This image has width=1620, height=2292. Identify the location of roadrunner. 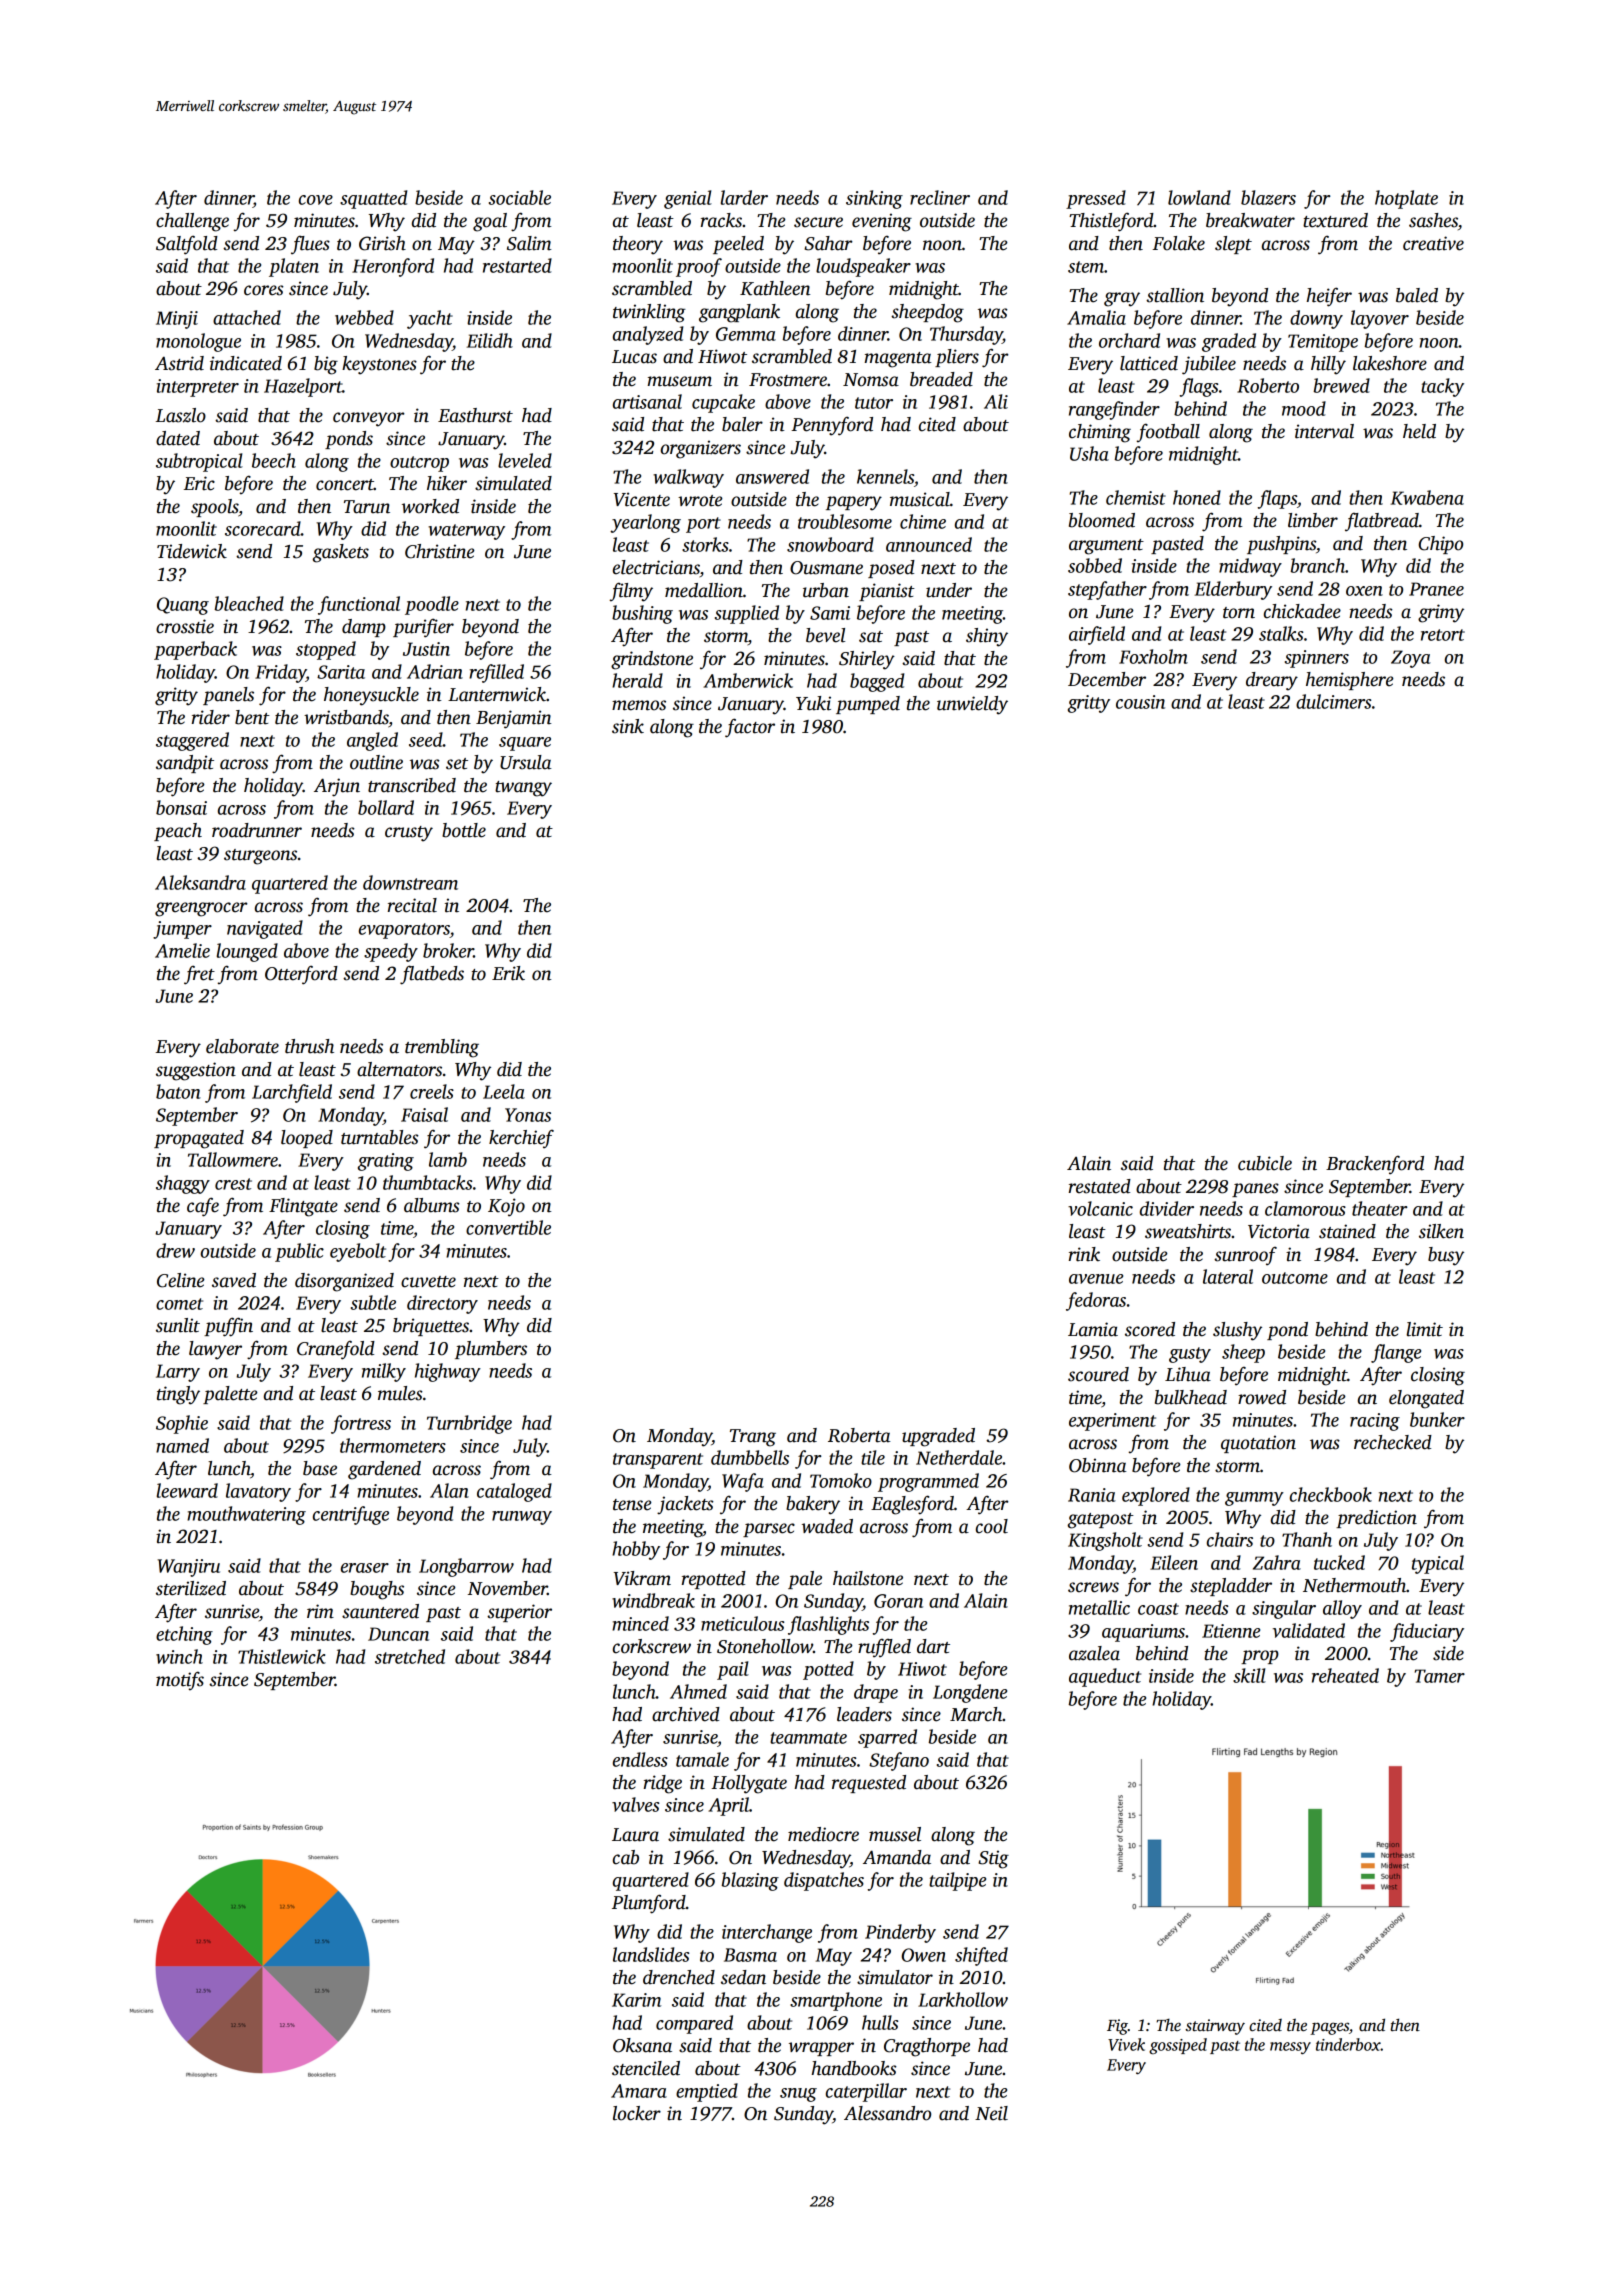
(257, 830).
